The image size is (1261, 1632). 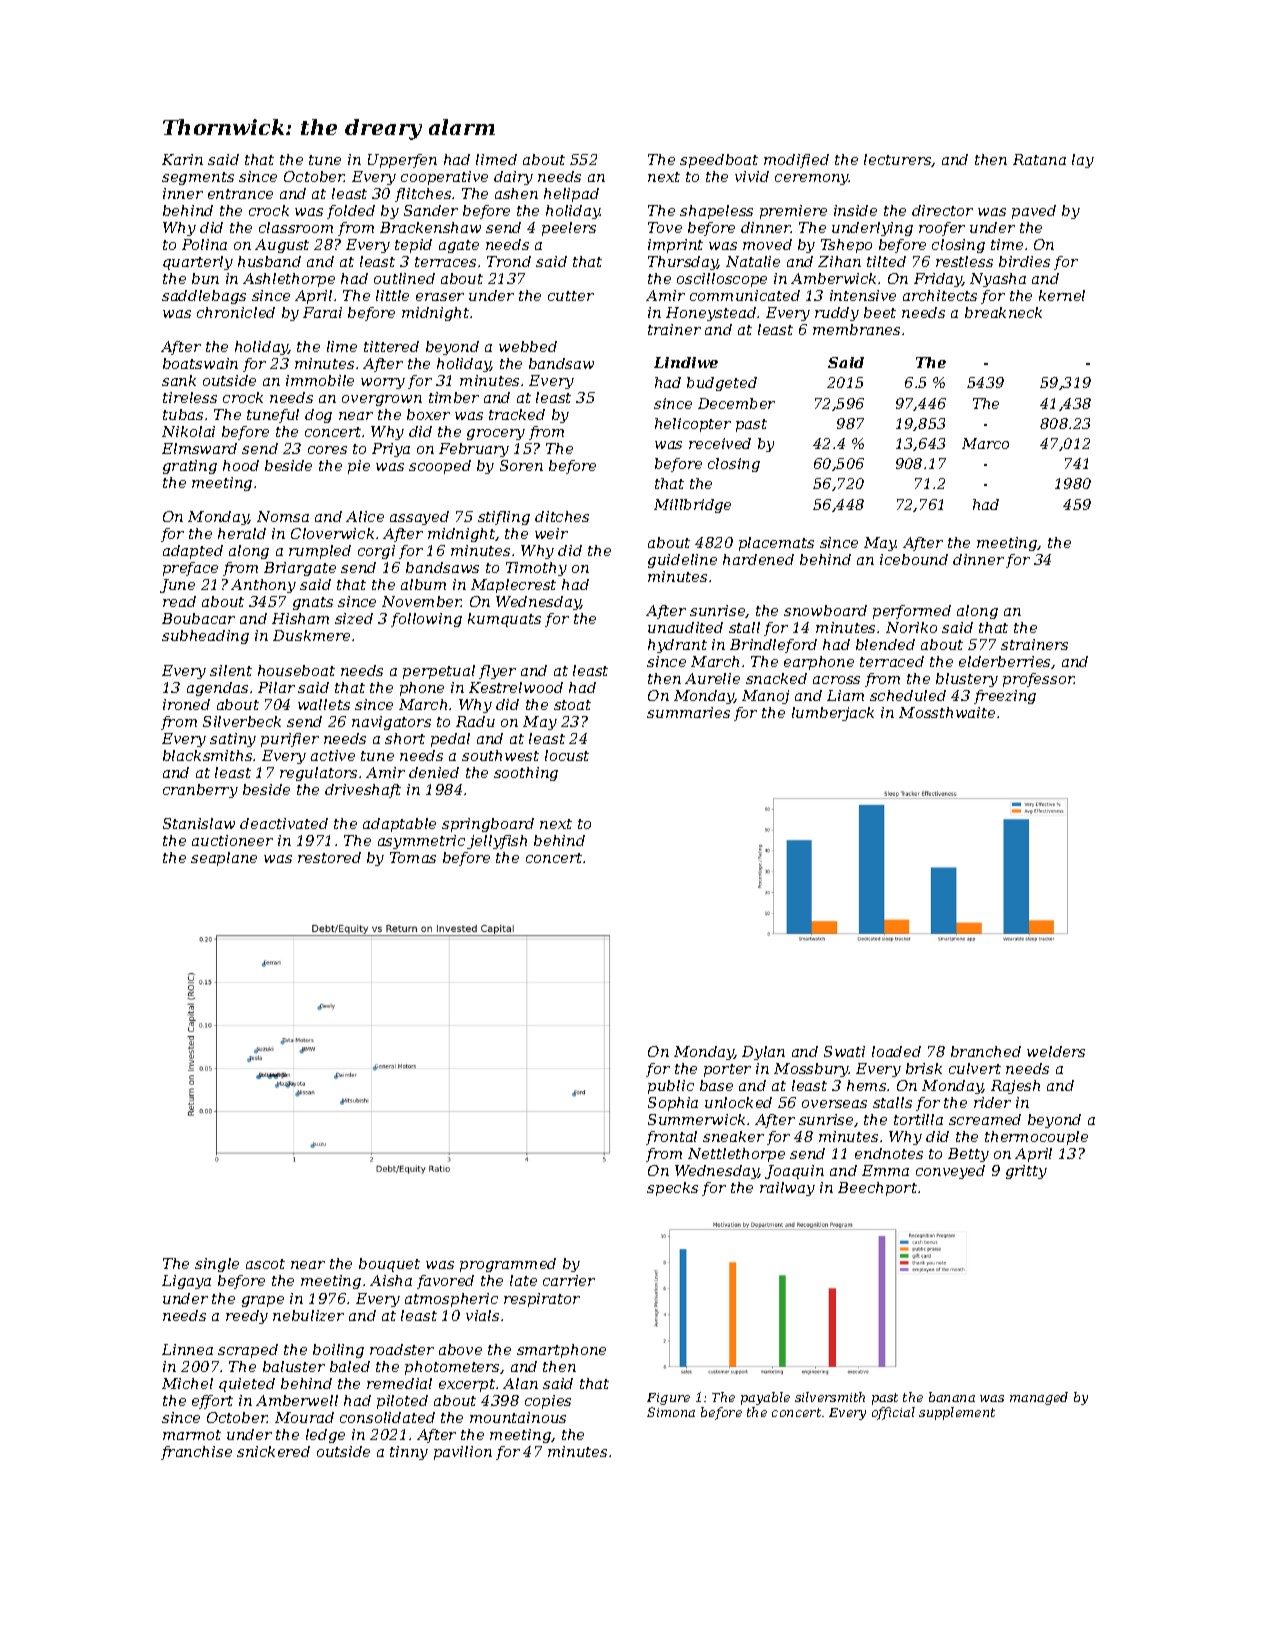 What do you see at coordinates (391, 450) in the screenshot?
I see `Priya` at bounding box center [391, 450].
